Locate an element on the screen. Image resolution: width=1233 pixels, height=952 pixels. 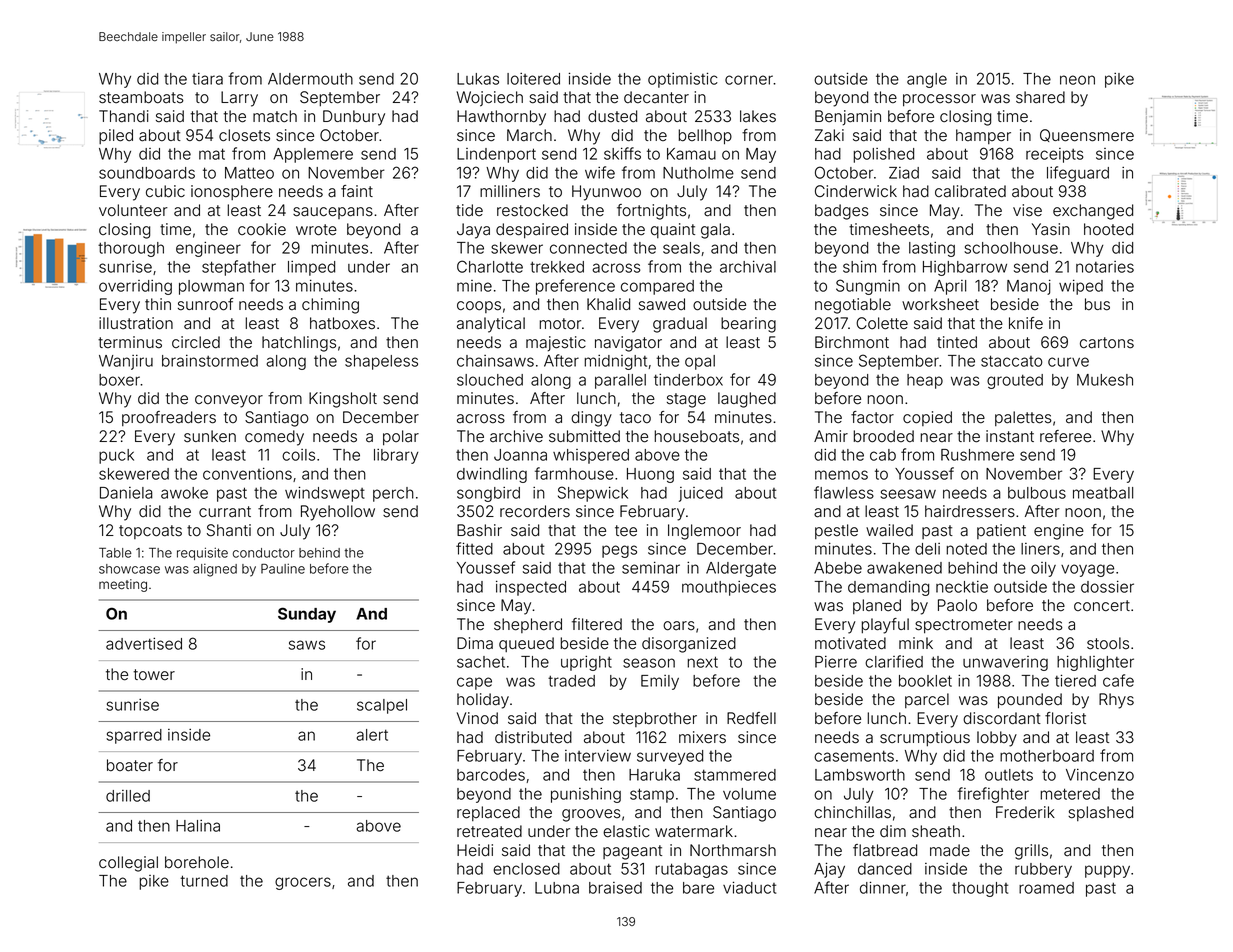
corner is located at coordinates (749, 80).
